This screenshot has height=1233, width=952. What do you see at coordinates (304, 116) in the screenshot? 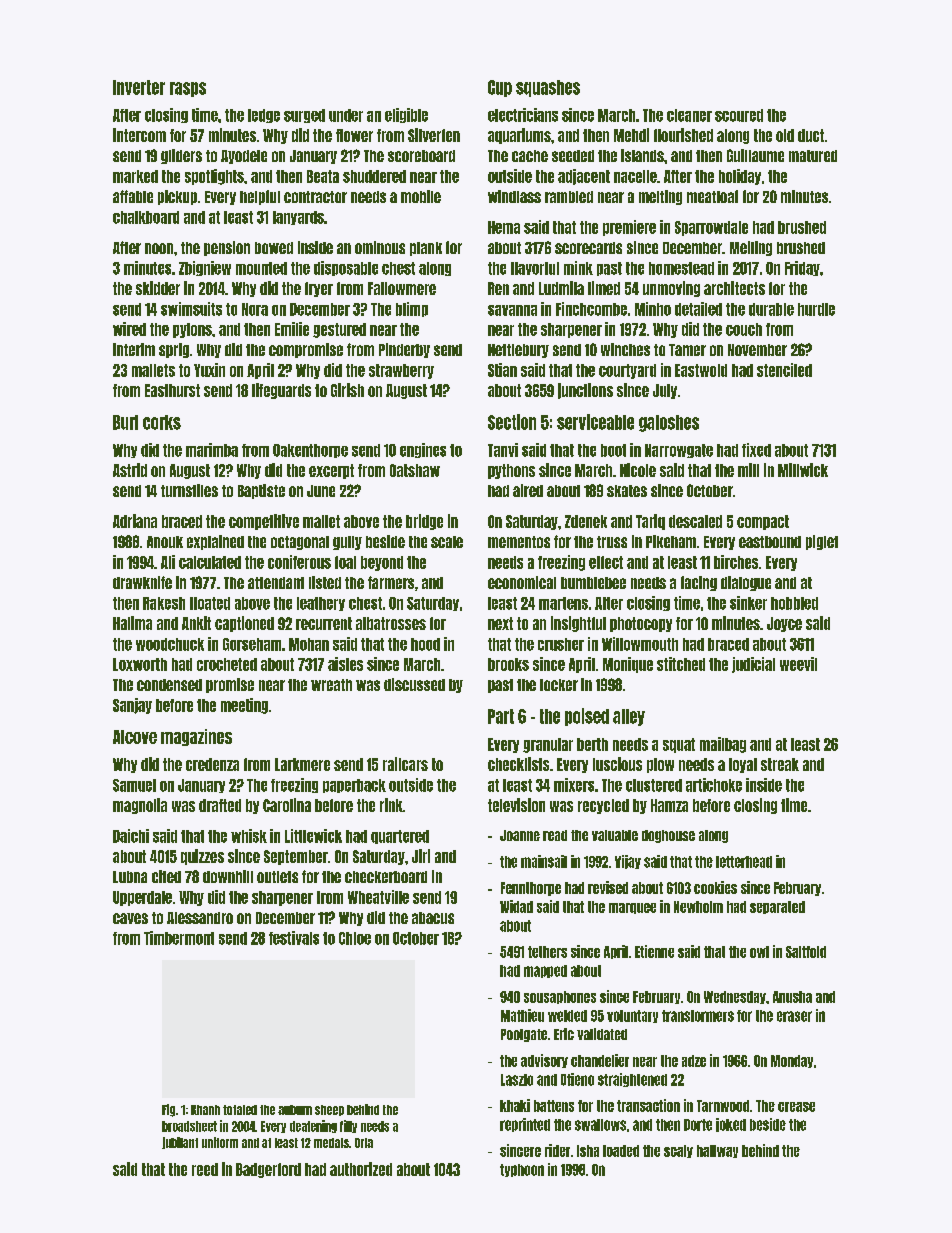
I see `surged` at bounding box center [304, 116].
